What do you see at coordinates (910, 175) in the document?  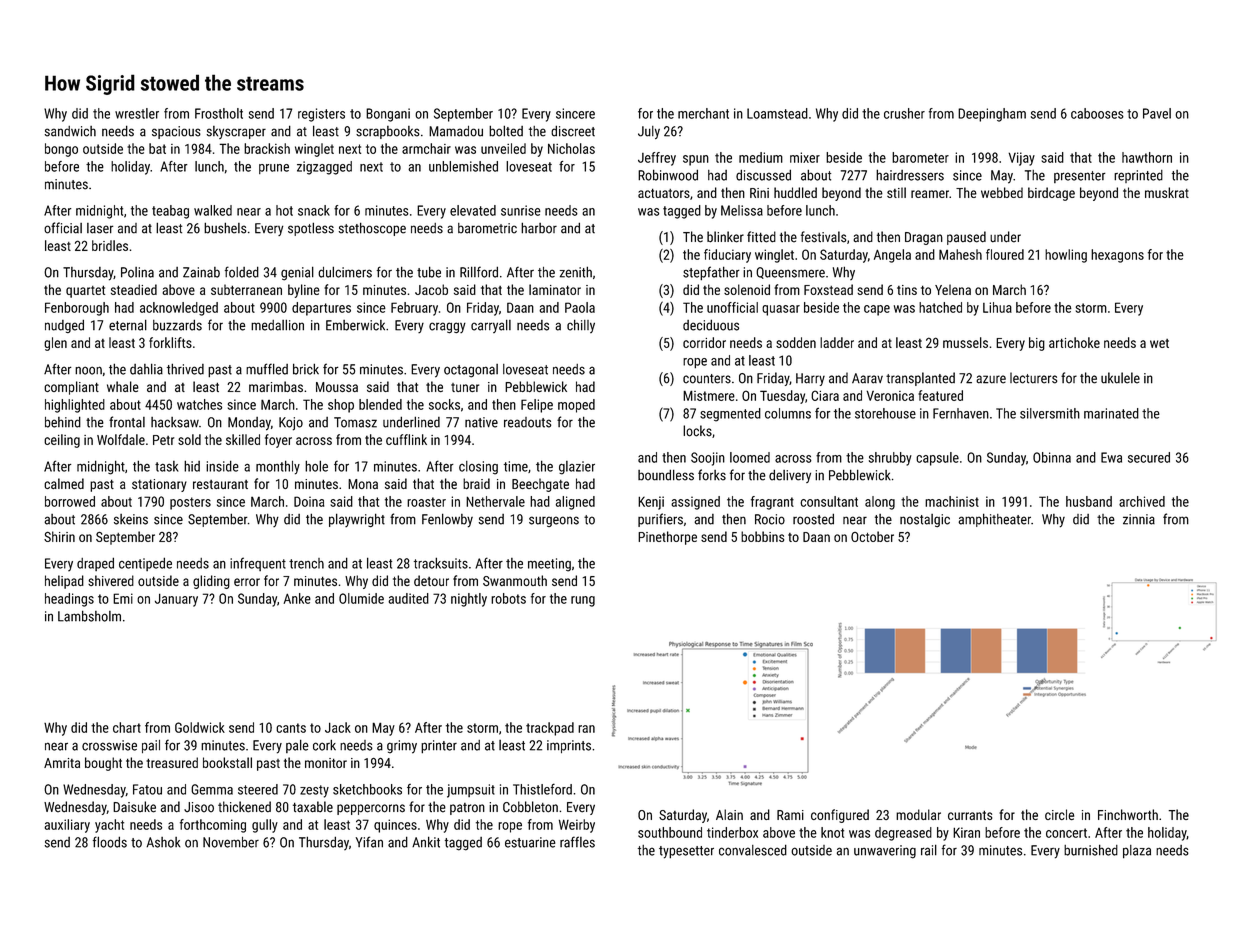 I see `hairdressers` at bounding box center [910, 175].
